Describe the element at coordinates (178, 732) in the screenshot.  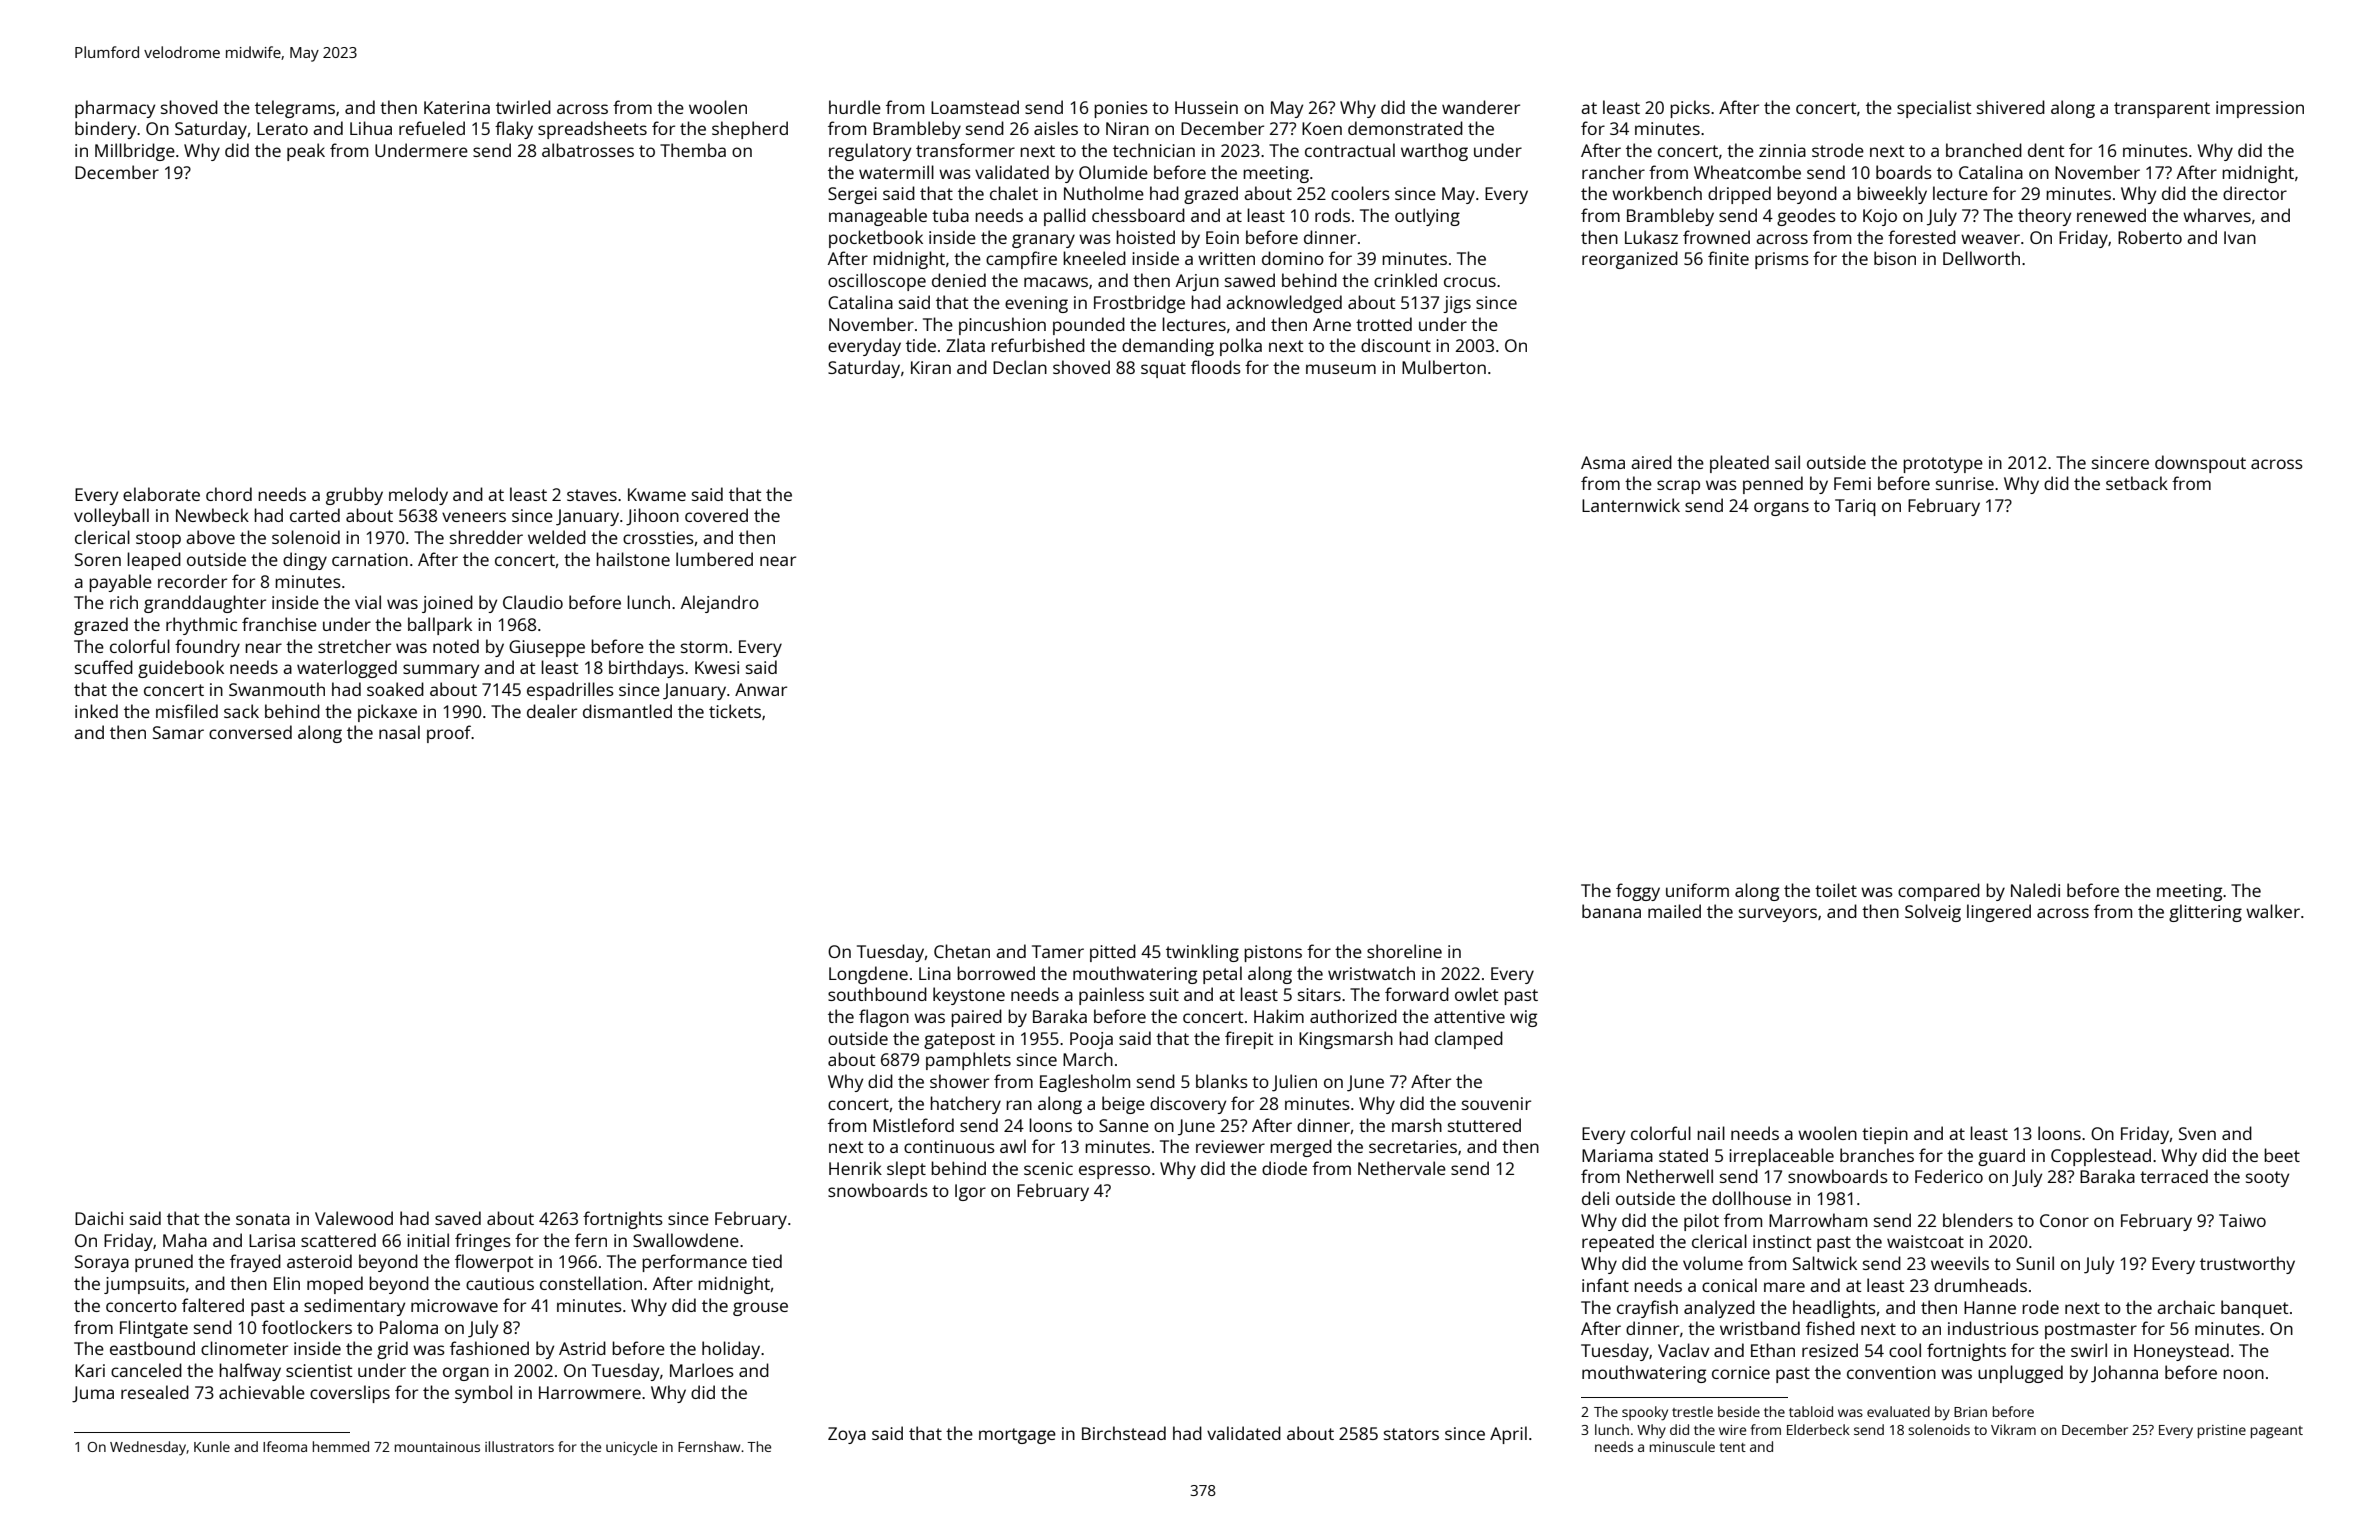
I see `Samar` at that location.
